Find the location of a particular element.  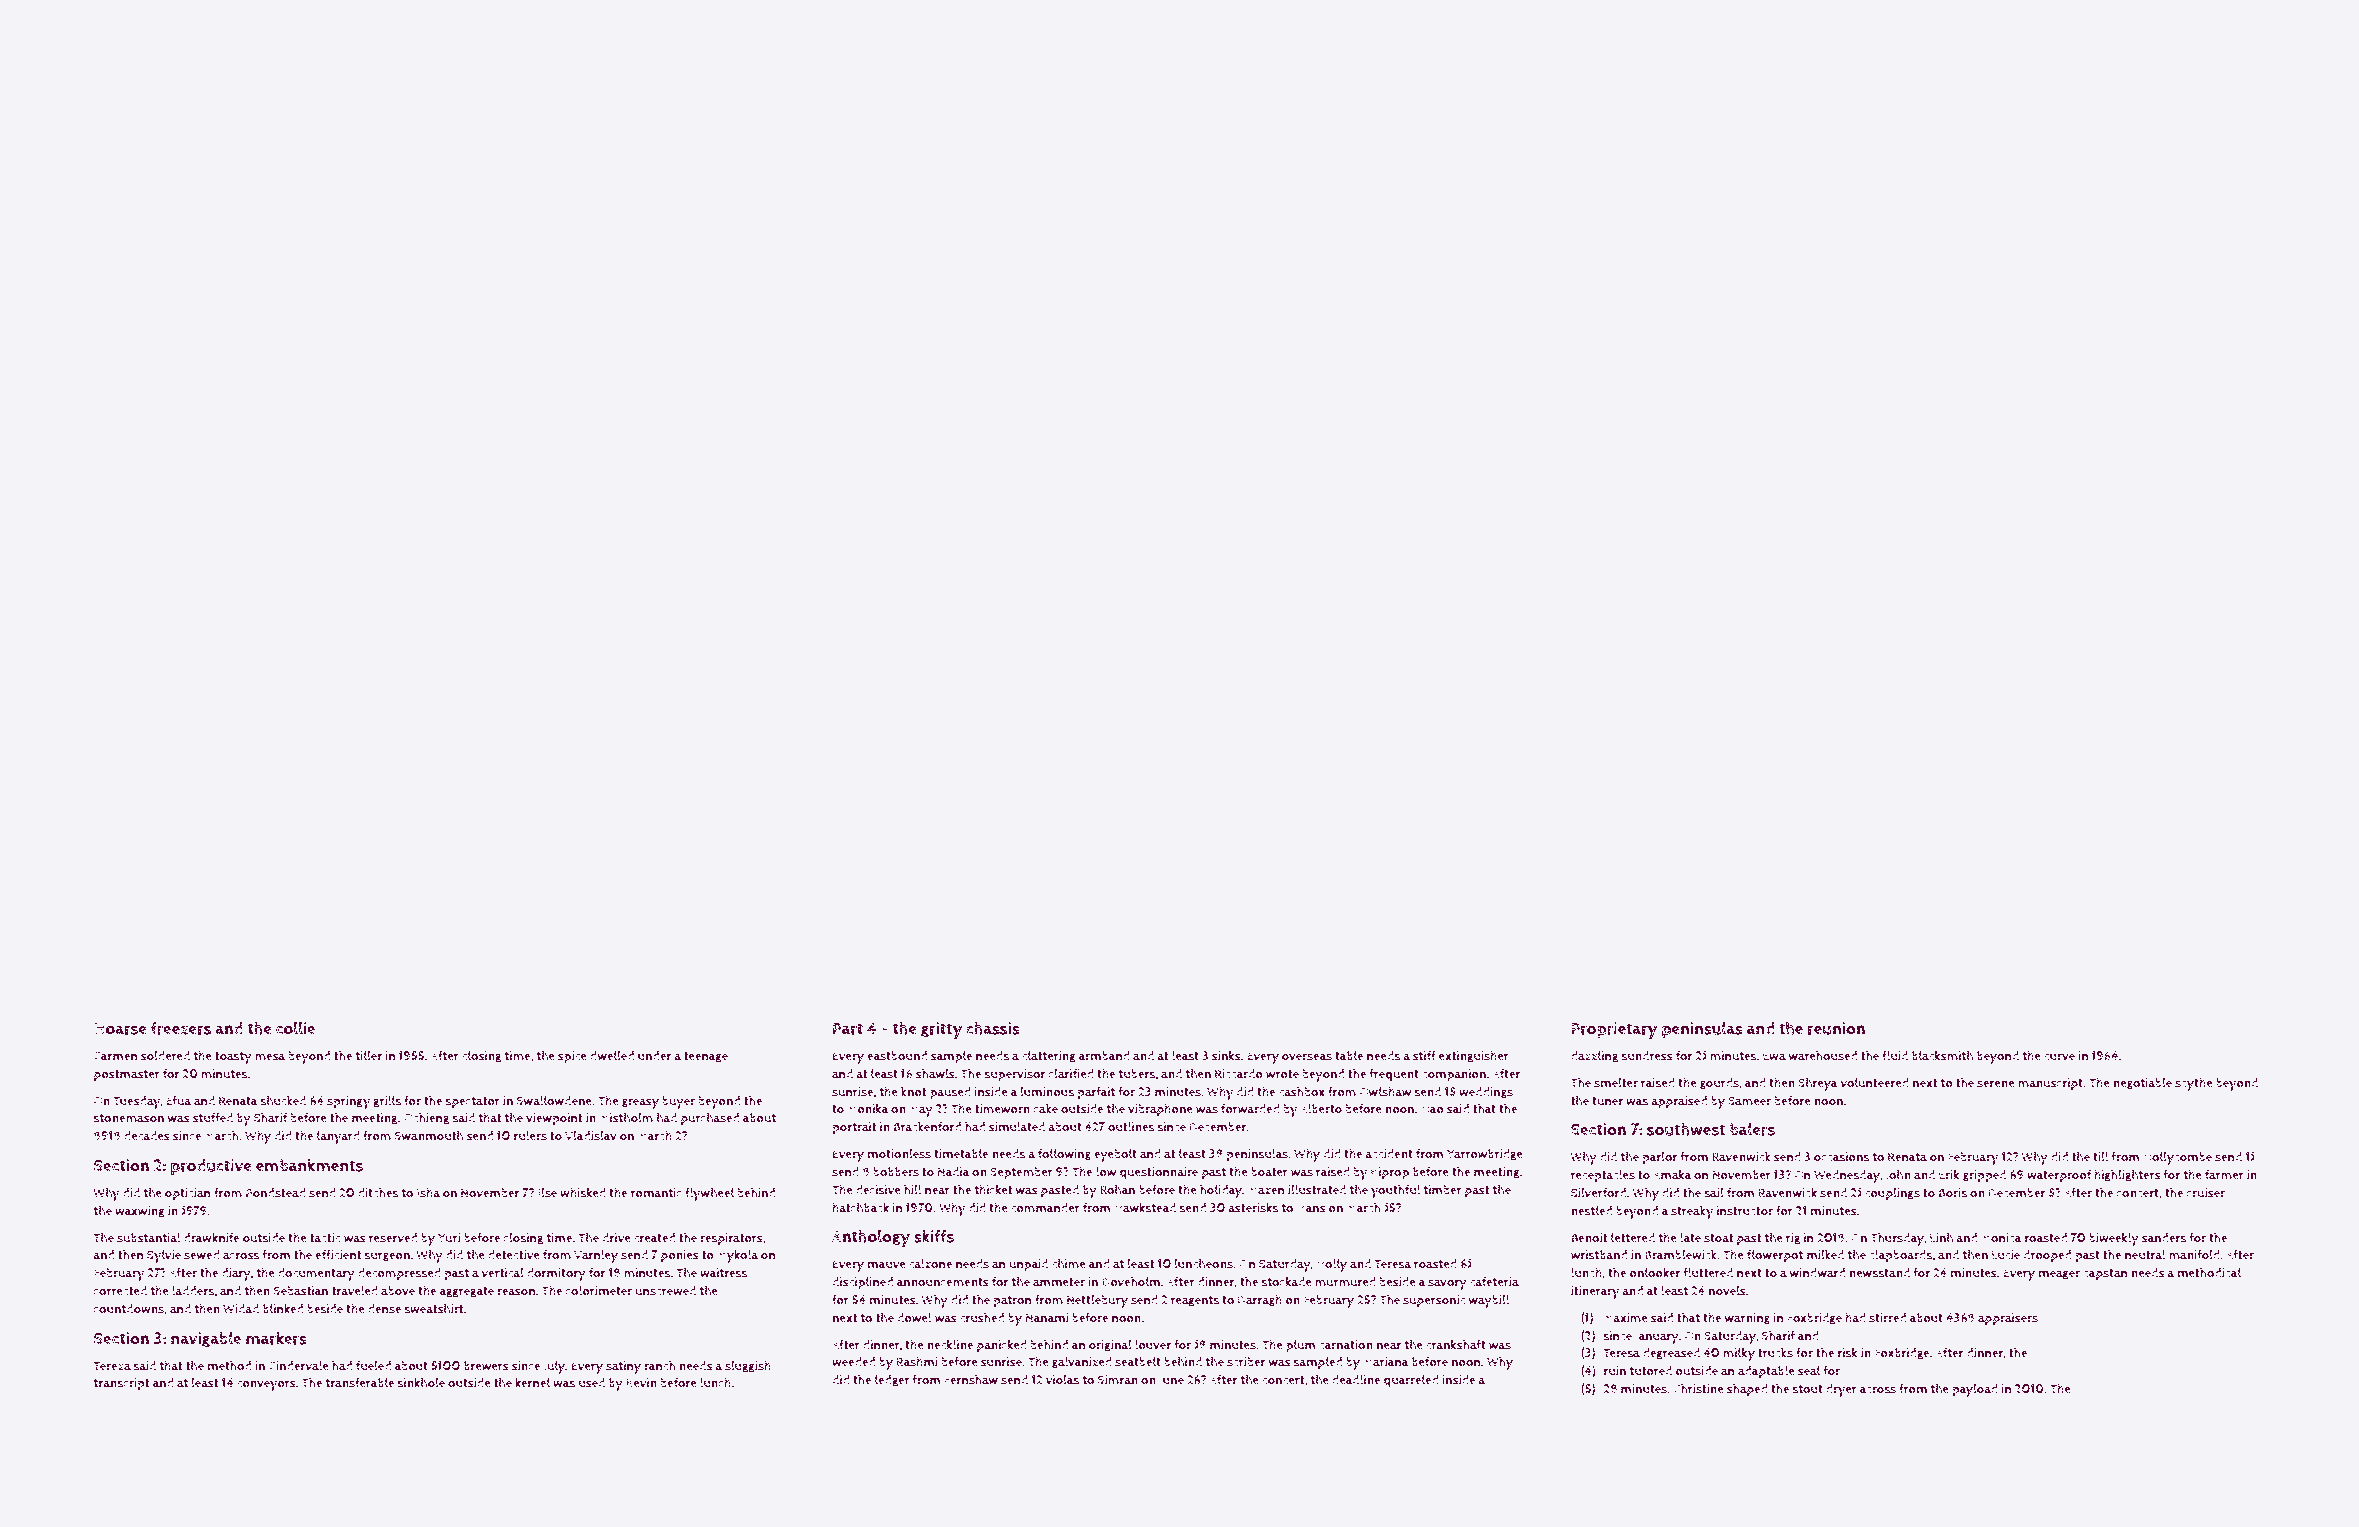

outlines is located at coordinates (1131, 1127).
